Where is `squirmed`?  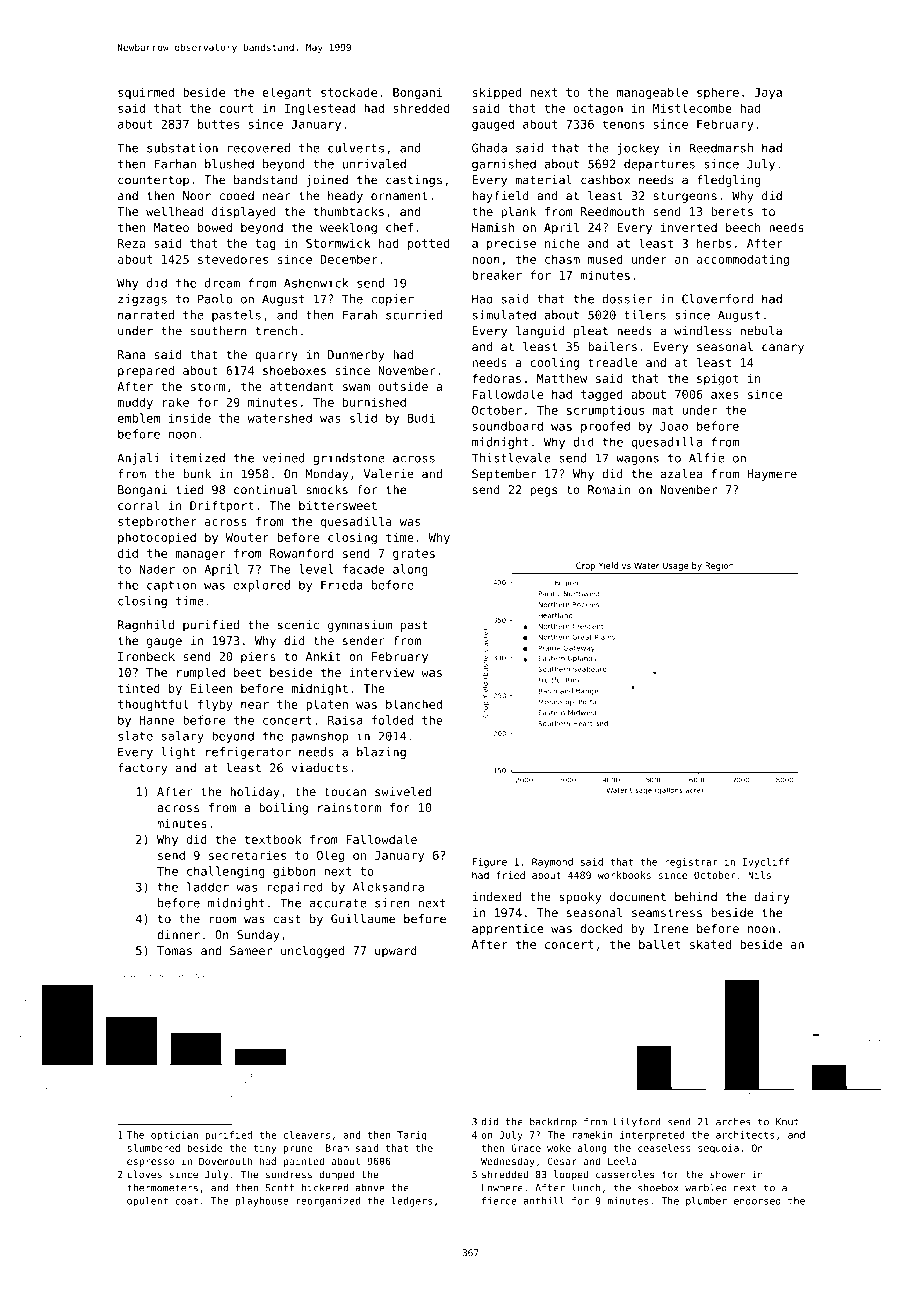
squirmed is located at coordinates (146, 93).
